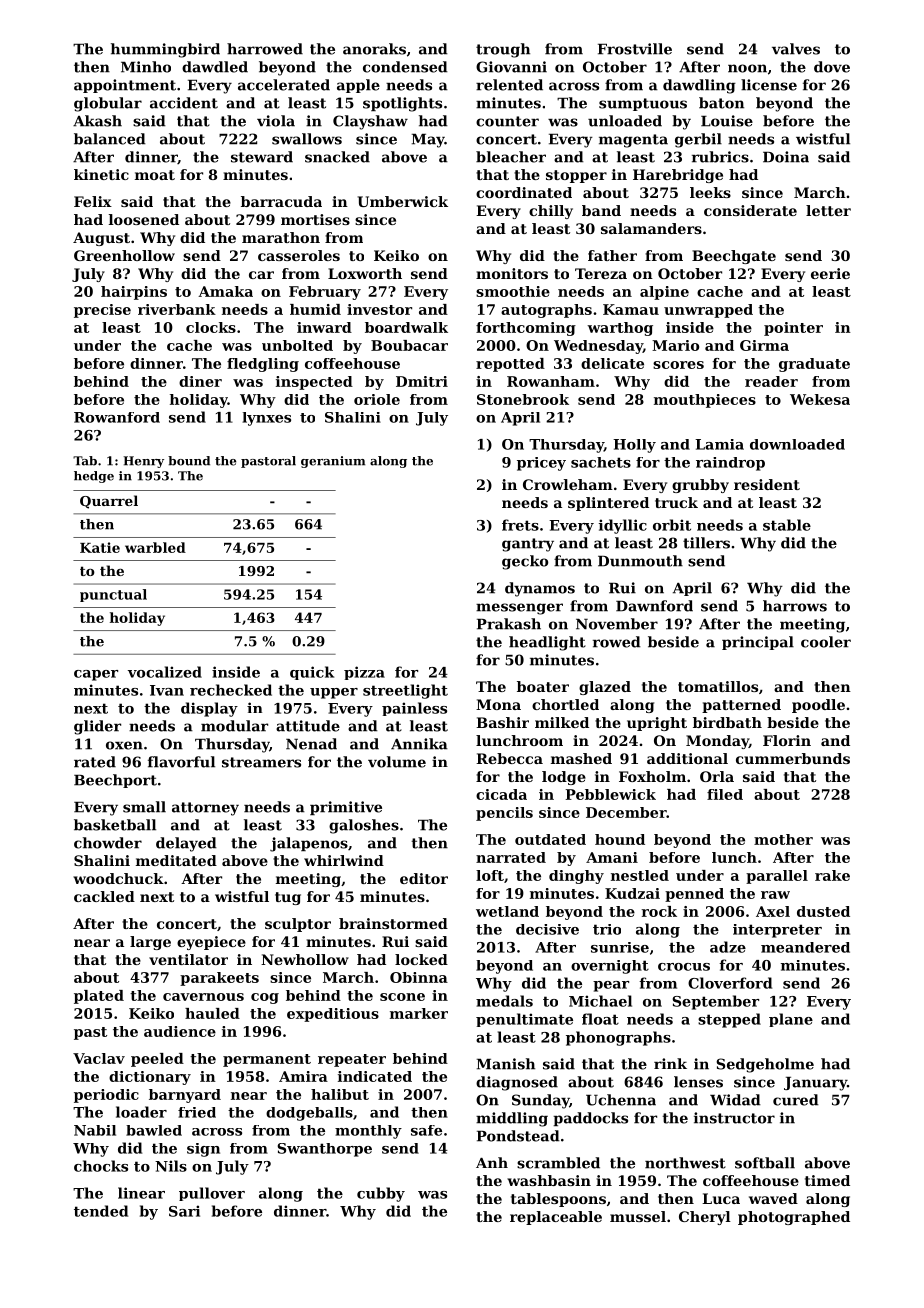  Describe the element at coordinates (113, 595) in the document. I see `punctual` at that location.
